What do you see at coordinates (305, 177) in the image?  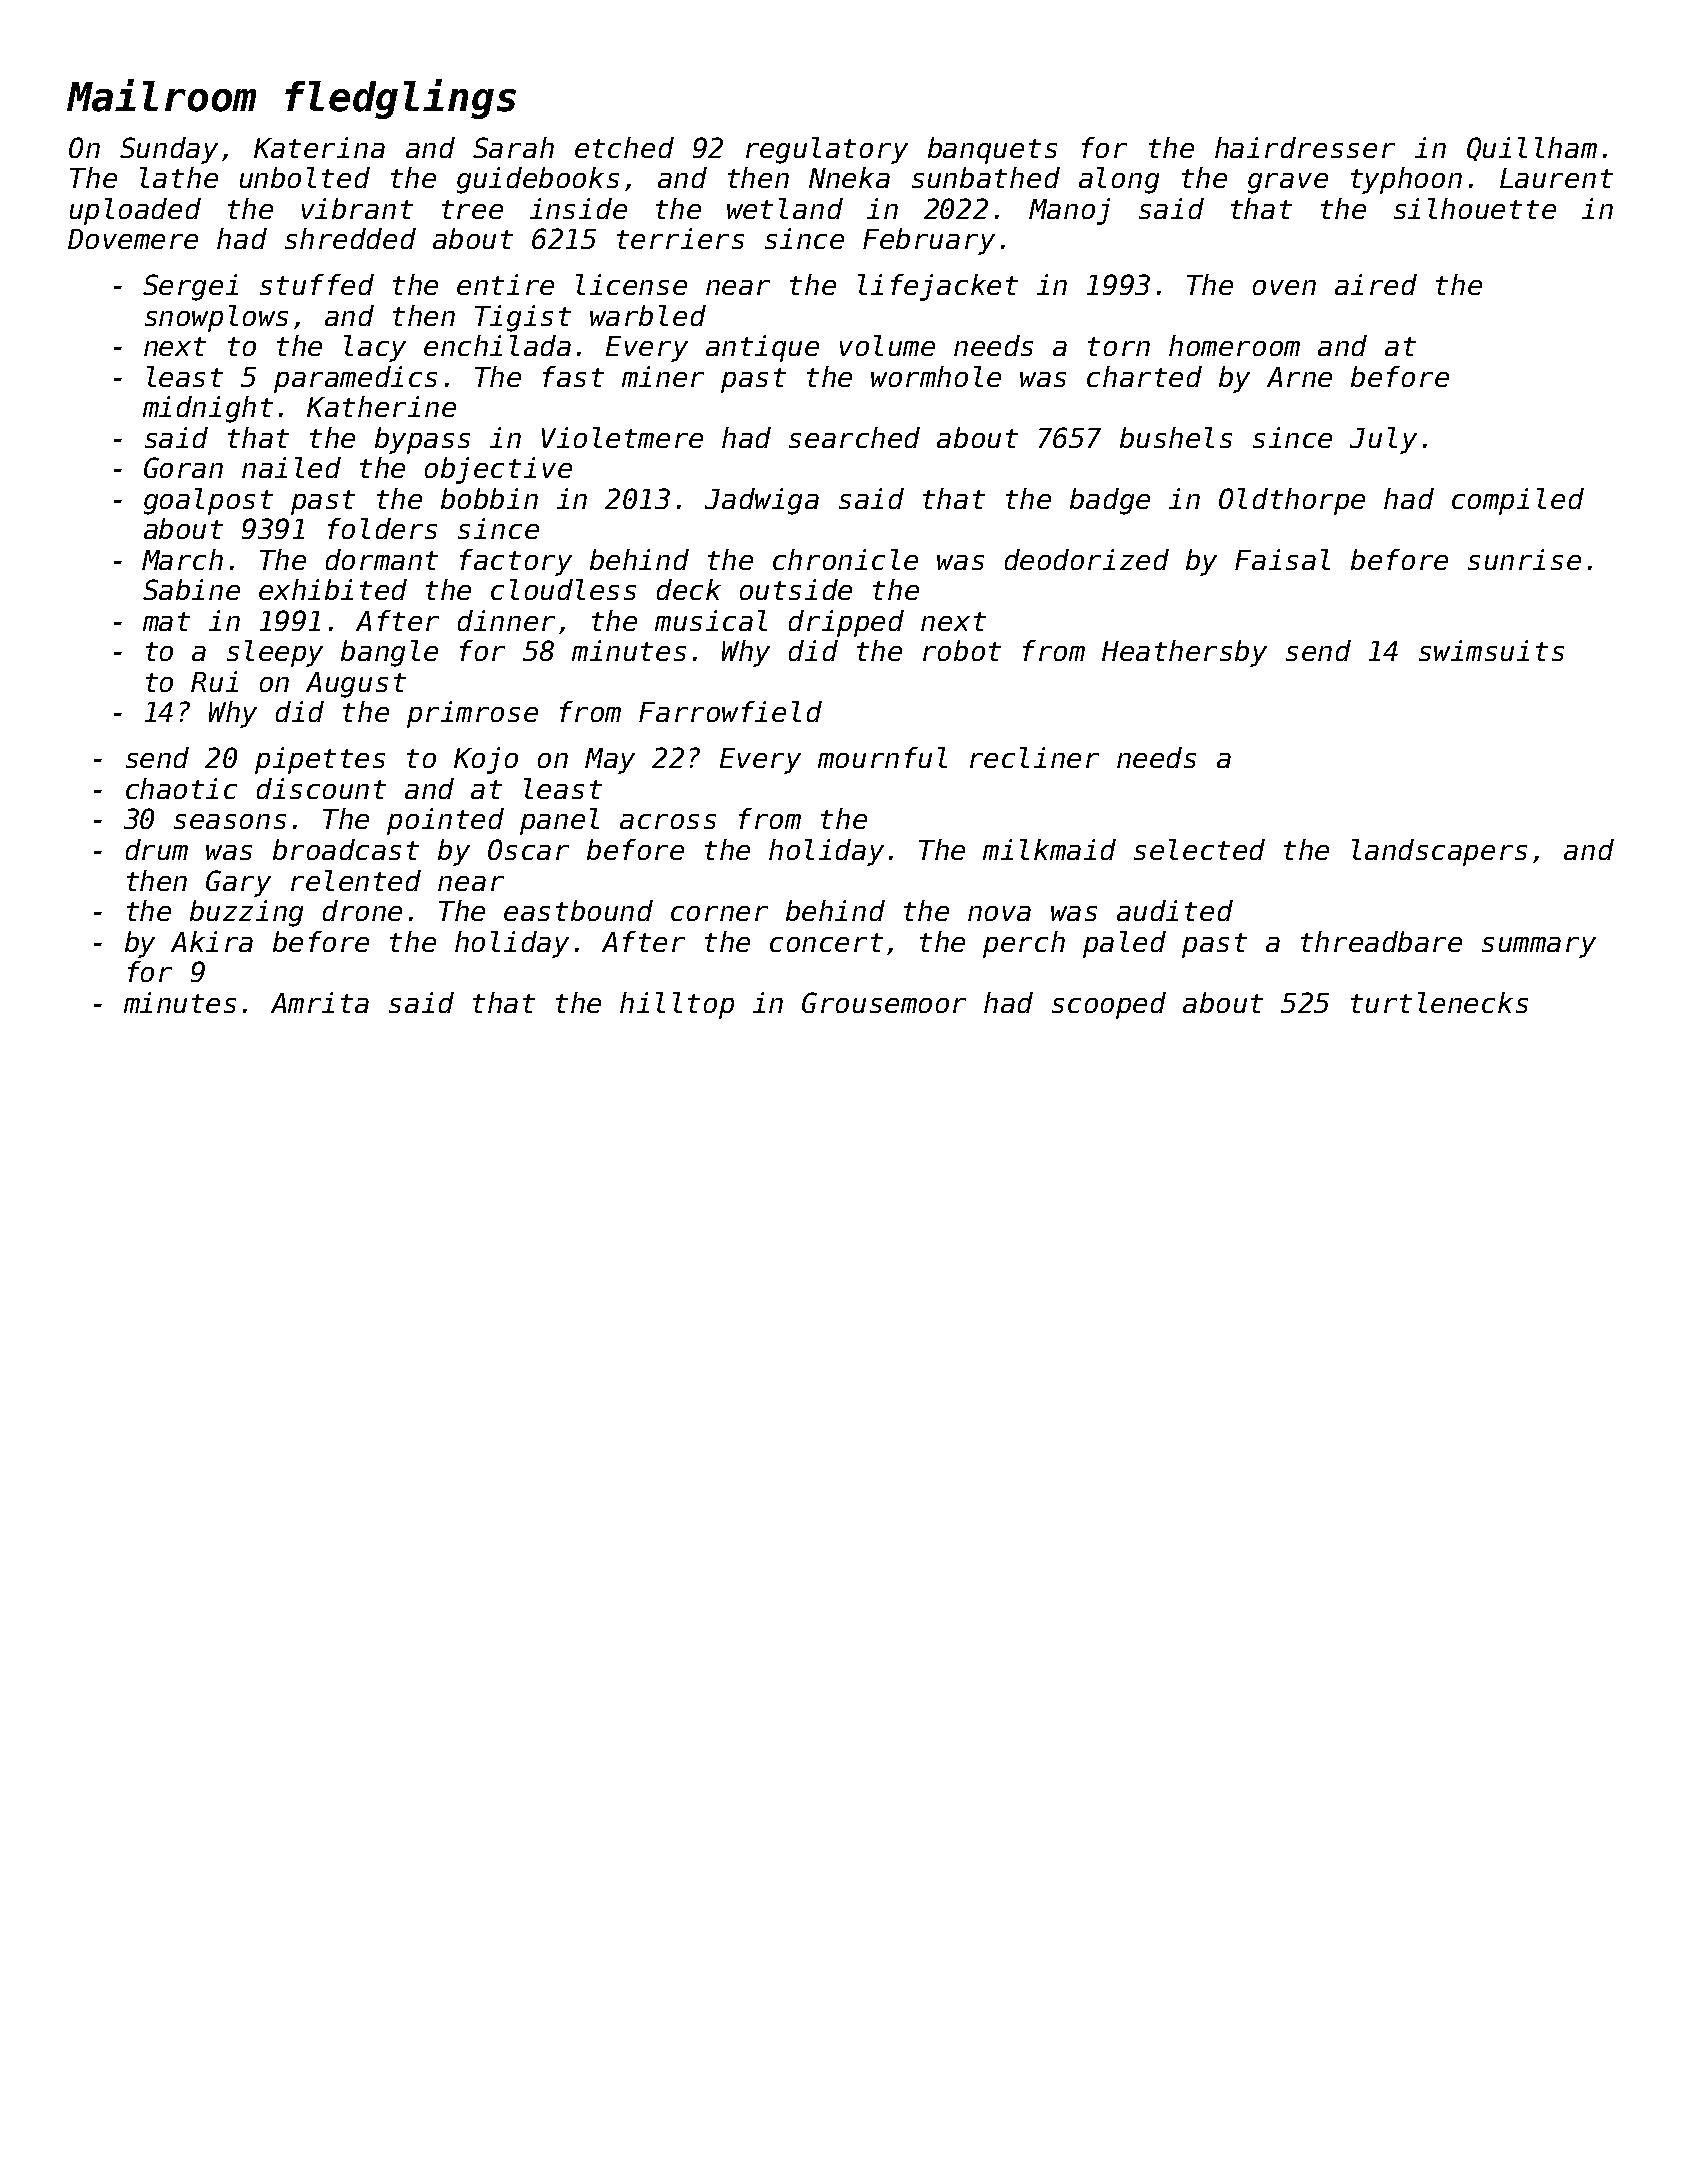 I see `unbolted` at bounding box center [305, 177].
